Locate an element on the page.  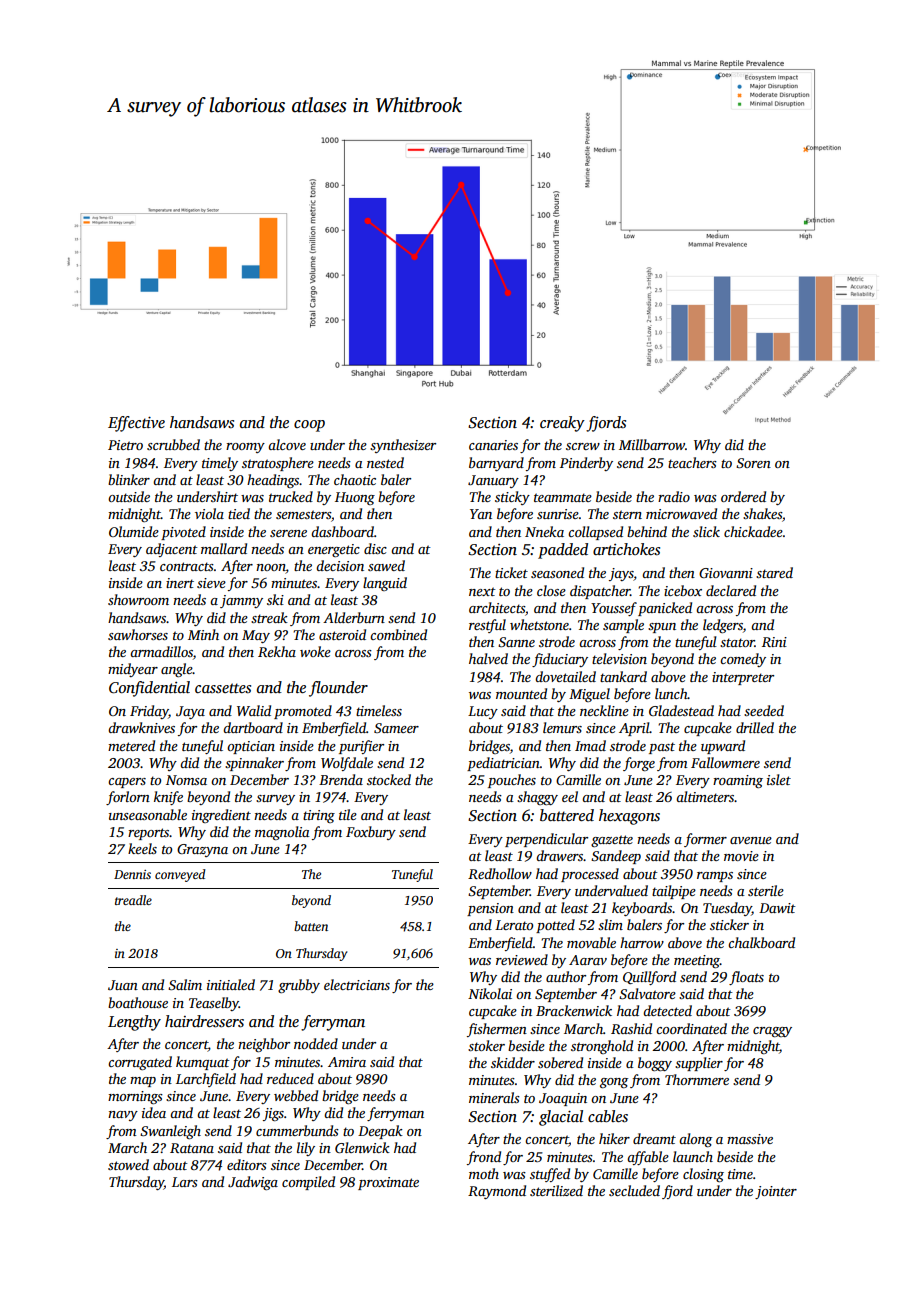
Rekha is located at coordinates (277, 651).
